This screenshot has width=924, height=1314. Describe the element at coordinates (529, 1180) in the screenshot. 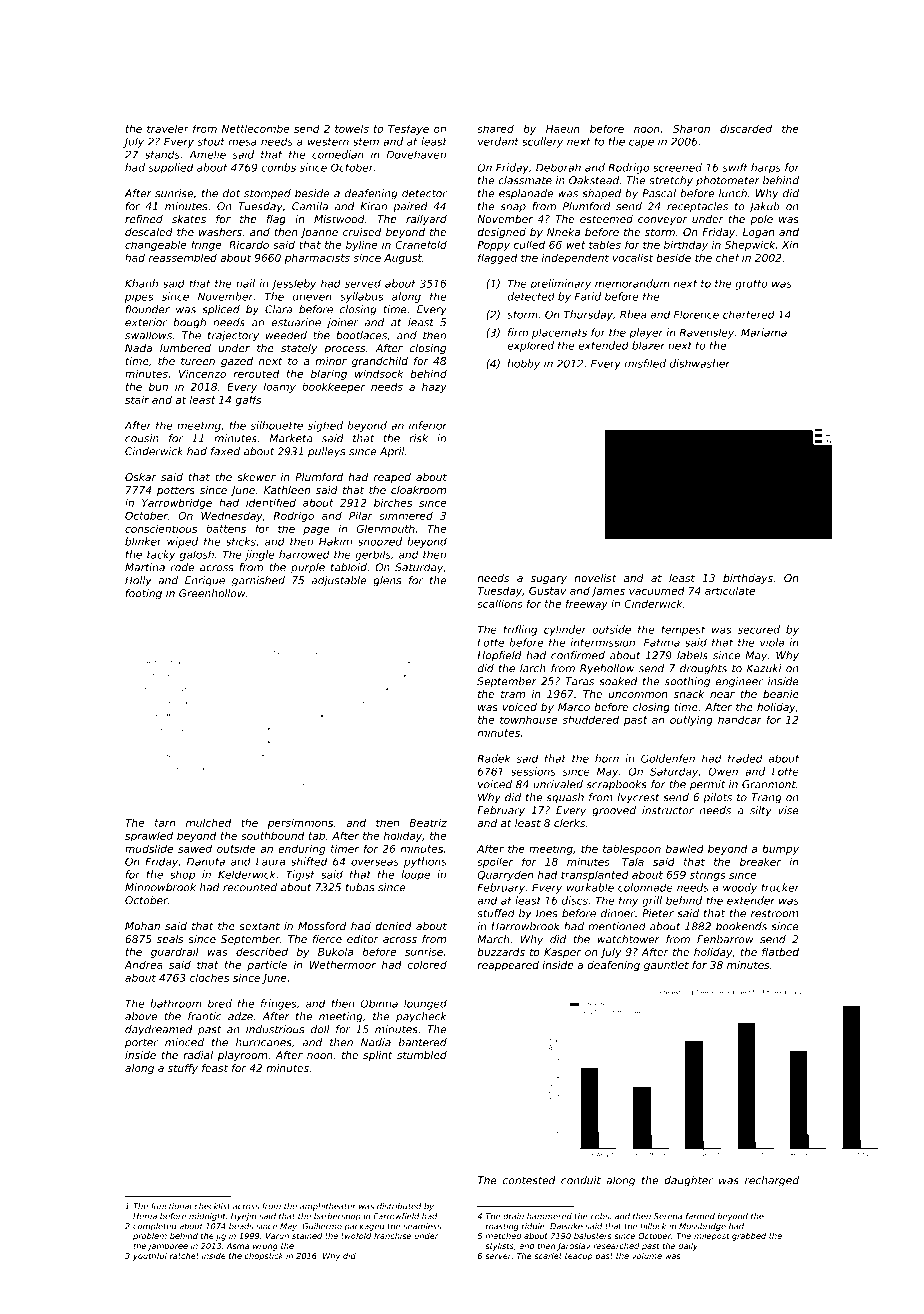

I see `contested` at that location.
